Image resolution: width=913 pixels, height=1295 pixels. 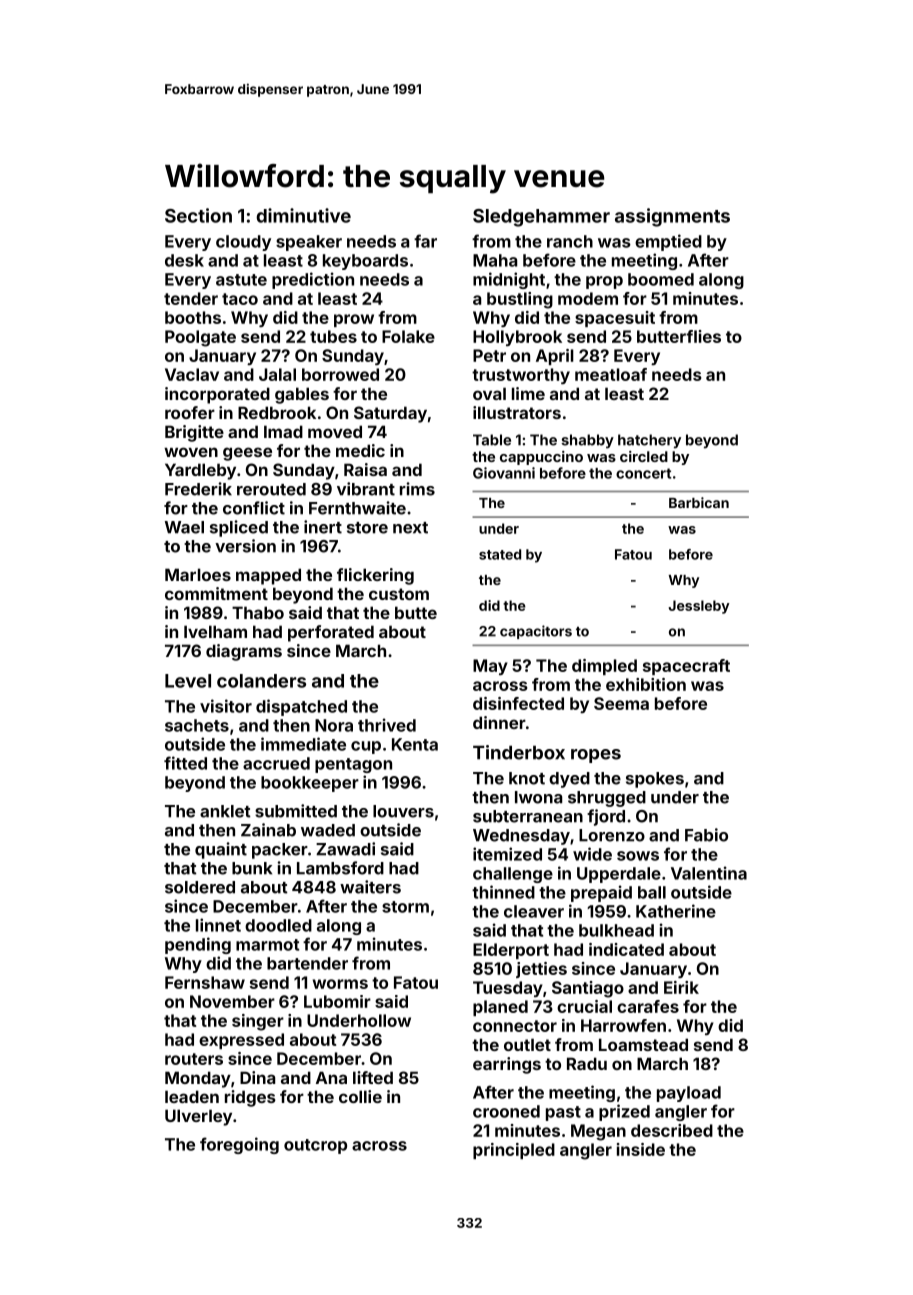 I want to click on Fabio, so click(x=706, y=835).
